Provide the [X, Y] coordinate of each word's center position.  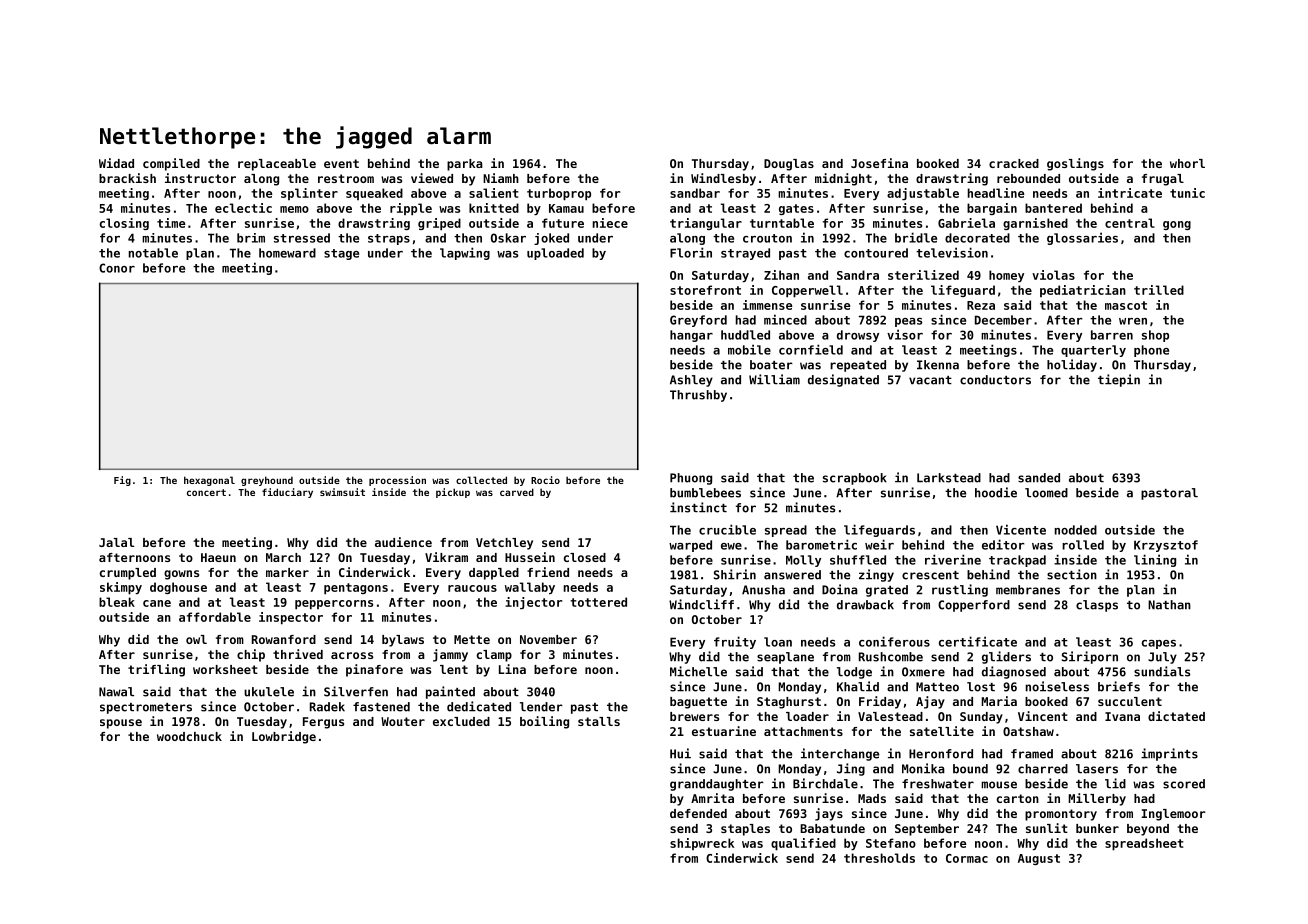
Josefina [879, 163]
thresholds [879, 858]
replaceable [277, 165]
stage [341, 254]
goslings [1075, 164]
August [1039, 859]
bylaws [403, 641]
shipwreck [702, 844]
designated [843, 380]
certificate [978, 641]
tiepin [1119, 380]
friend [548, 572]
